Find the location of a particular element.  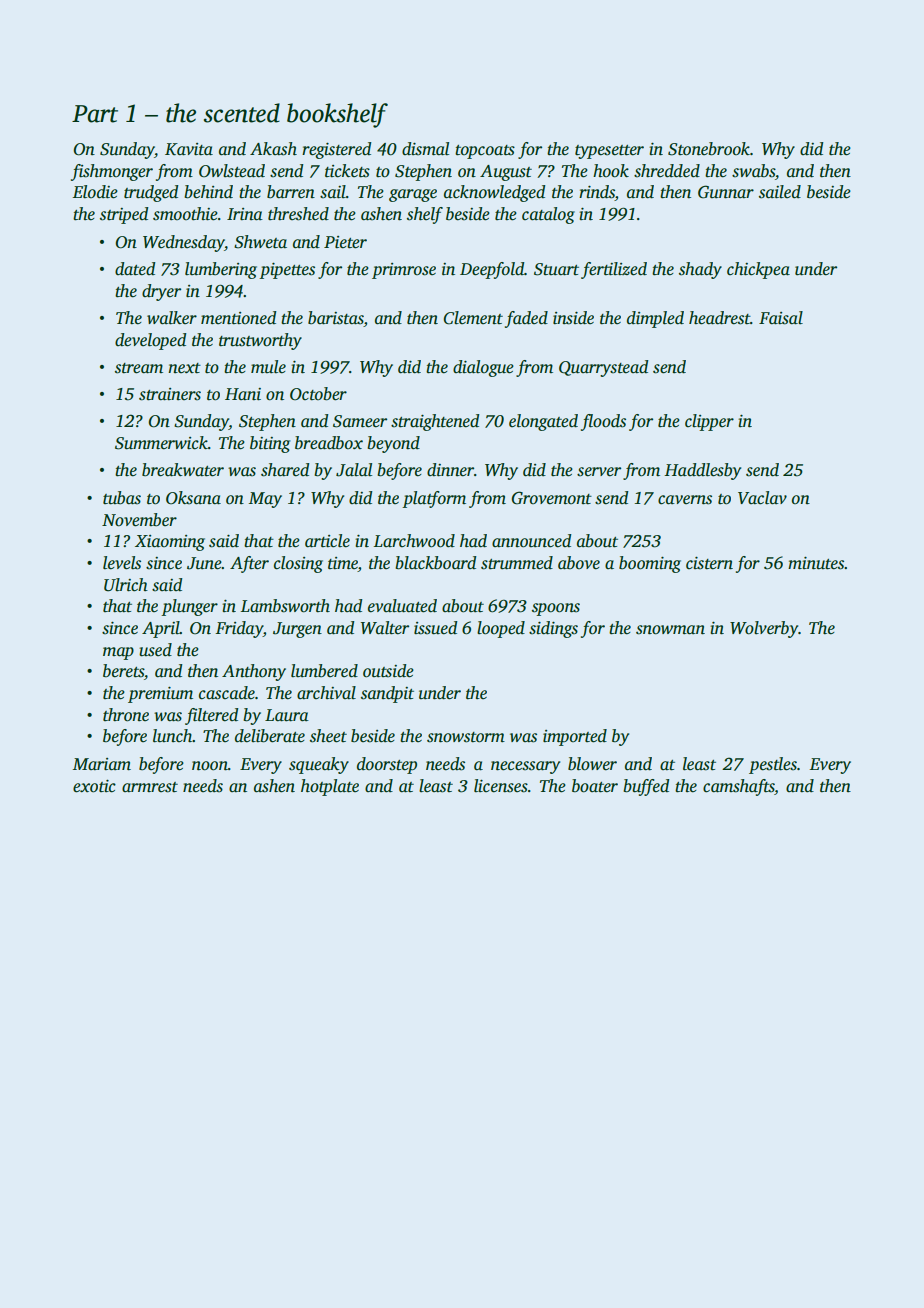

Summerwick is located at coordinates (161, 443).
